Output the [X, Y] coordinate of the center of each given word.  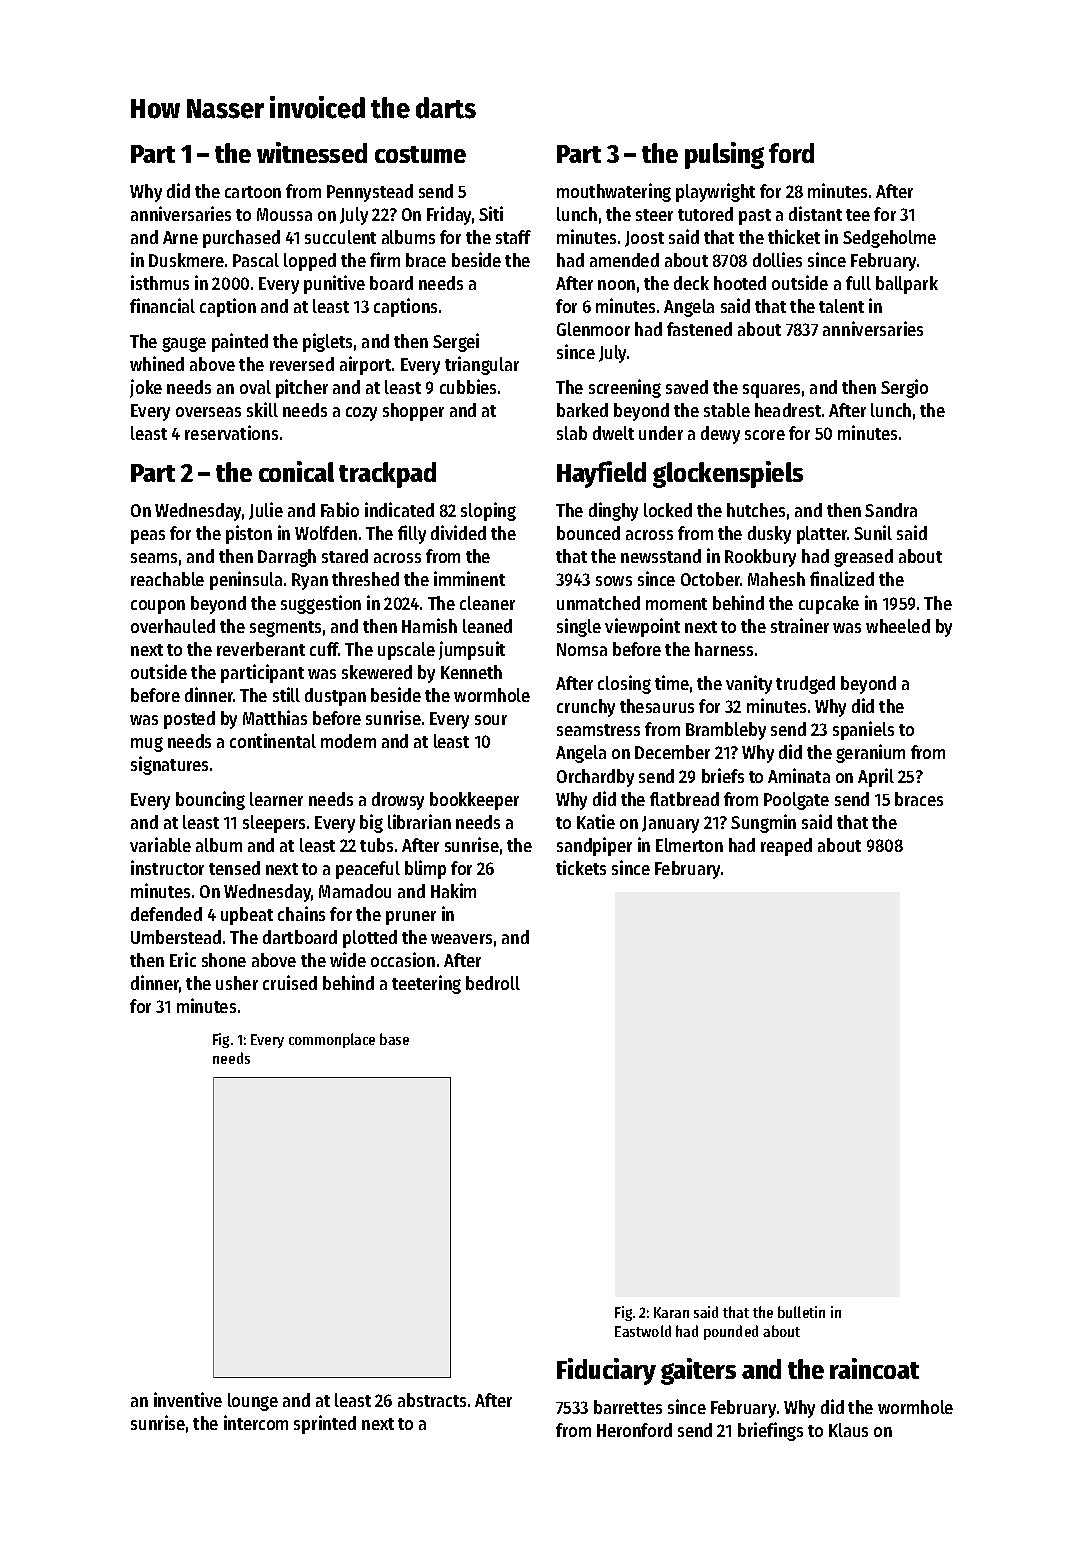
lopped [310, 262]
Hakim [453, 890]
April [876, 777]
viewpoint [642, 627]
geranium [870, 753]
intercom [256, 1422]
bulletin [801, 1312]
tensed [234, 868]
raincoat [874, 1368]
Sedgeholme [889, 239]
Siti [491, 213]
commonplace [332, 1040]
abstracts [432, 1400]
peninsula [246, 580]
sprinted [325, 1424]
